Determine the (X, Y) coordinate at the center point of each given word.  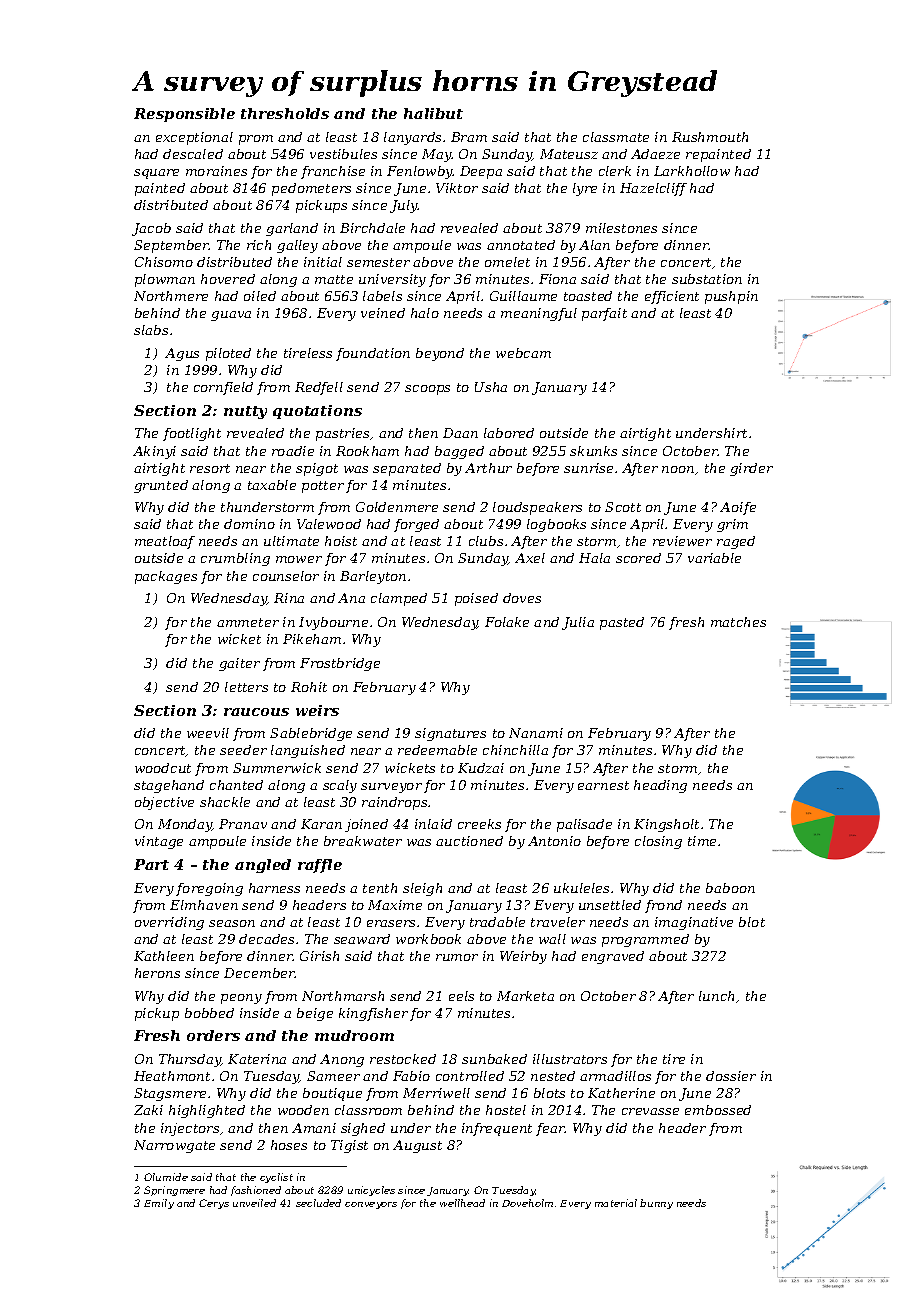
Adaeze (655, 154)
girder (751, 469)
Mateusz (569, 154)
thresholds (285, 113)
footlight (192, 434)
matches (738, 622)
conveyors (371, 1205)
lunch (716, 996)
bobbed (209, 1013)
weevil (208, 733)
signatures (450, 734)
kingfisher (373, 1014)
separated (407, 469)
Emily (159, 1204)
